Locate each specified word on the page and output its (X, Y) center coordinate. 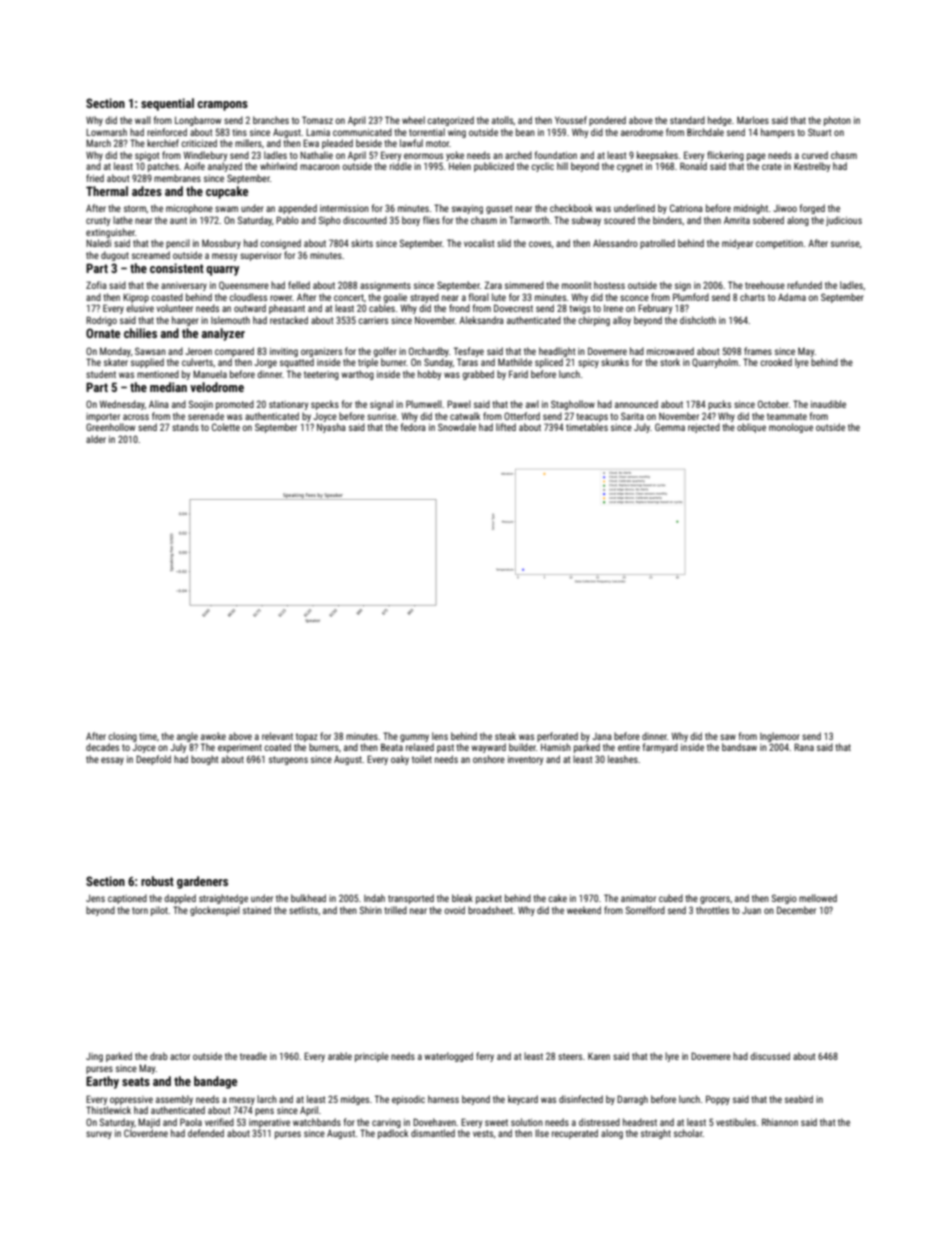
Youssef (571, 120)
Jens (95, 898)
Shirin (370, 910)
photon (837, 121)
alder (96, 439)
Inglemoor (780, 737)
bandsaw (739, 747)
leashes (623, 759)
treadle (253, 1056)
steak (505, 736)
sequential (167, 104)
